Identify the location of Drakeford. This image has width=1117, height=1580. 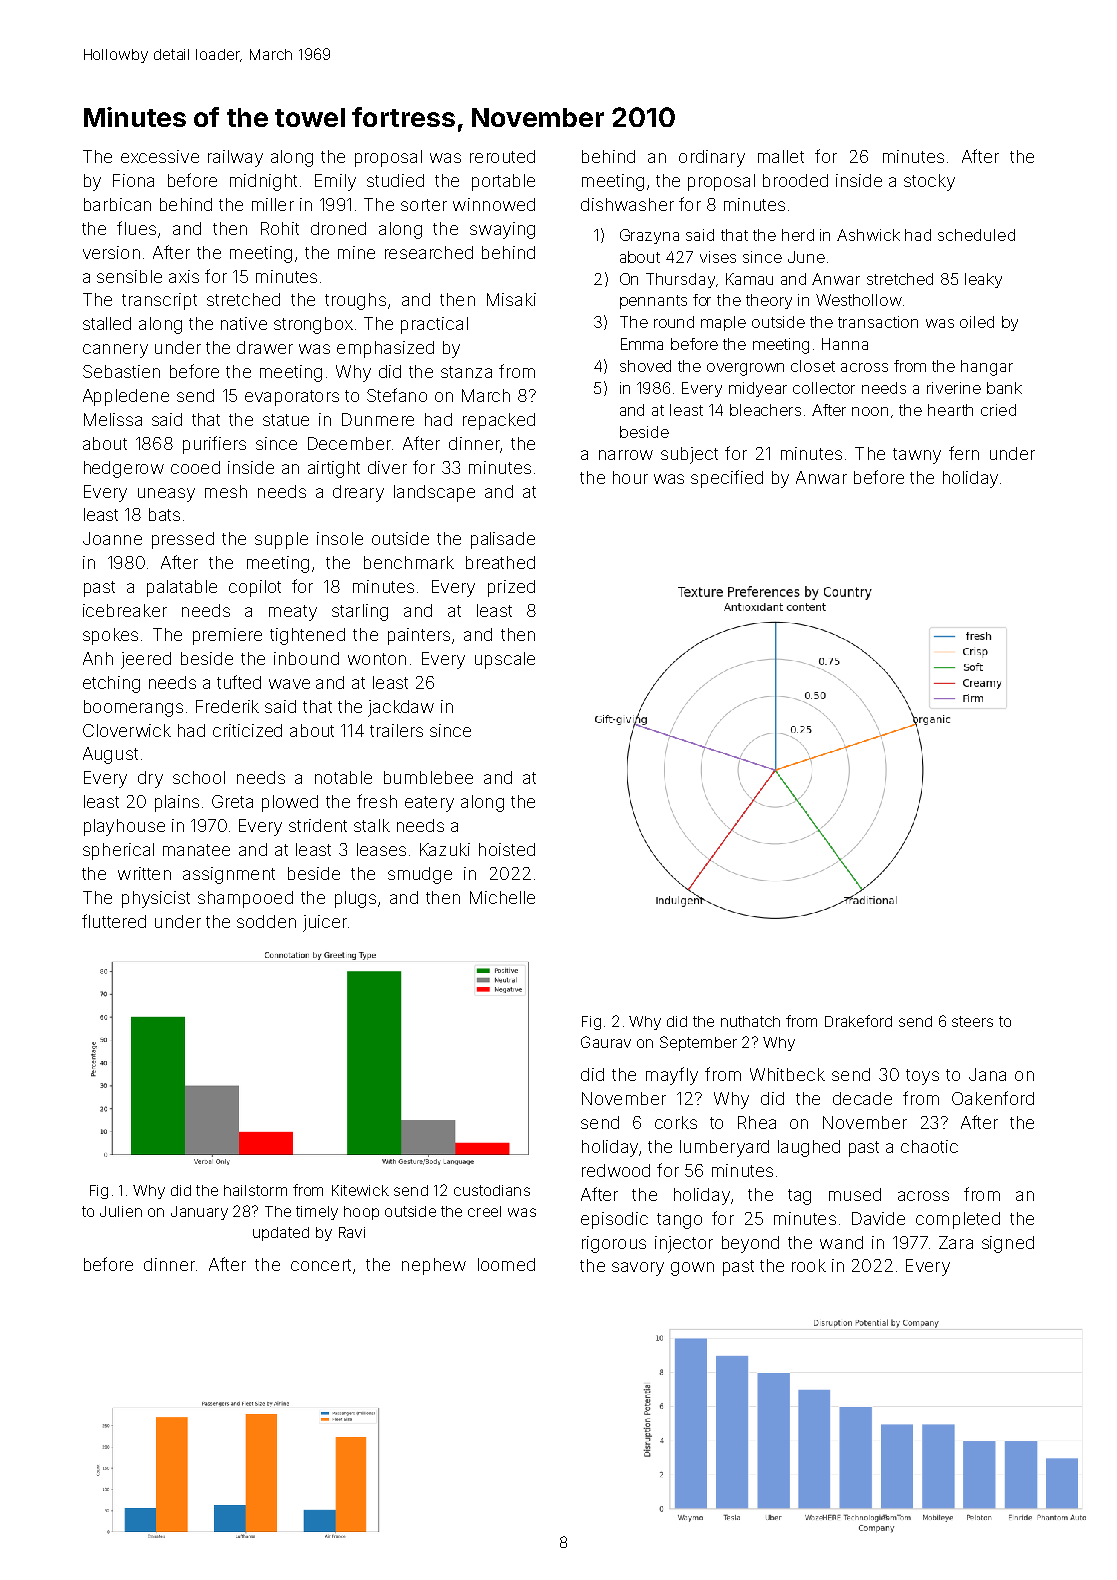
(858, 1021).
